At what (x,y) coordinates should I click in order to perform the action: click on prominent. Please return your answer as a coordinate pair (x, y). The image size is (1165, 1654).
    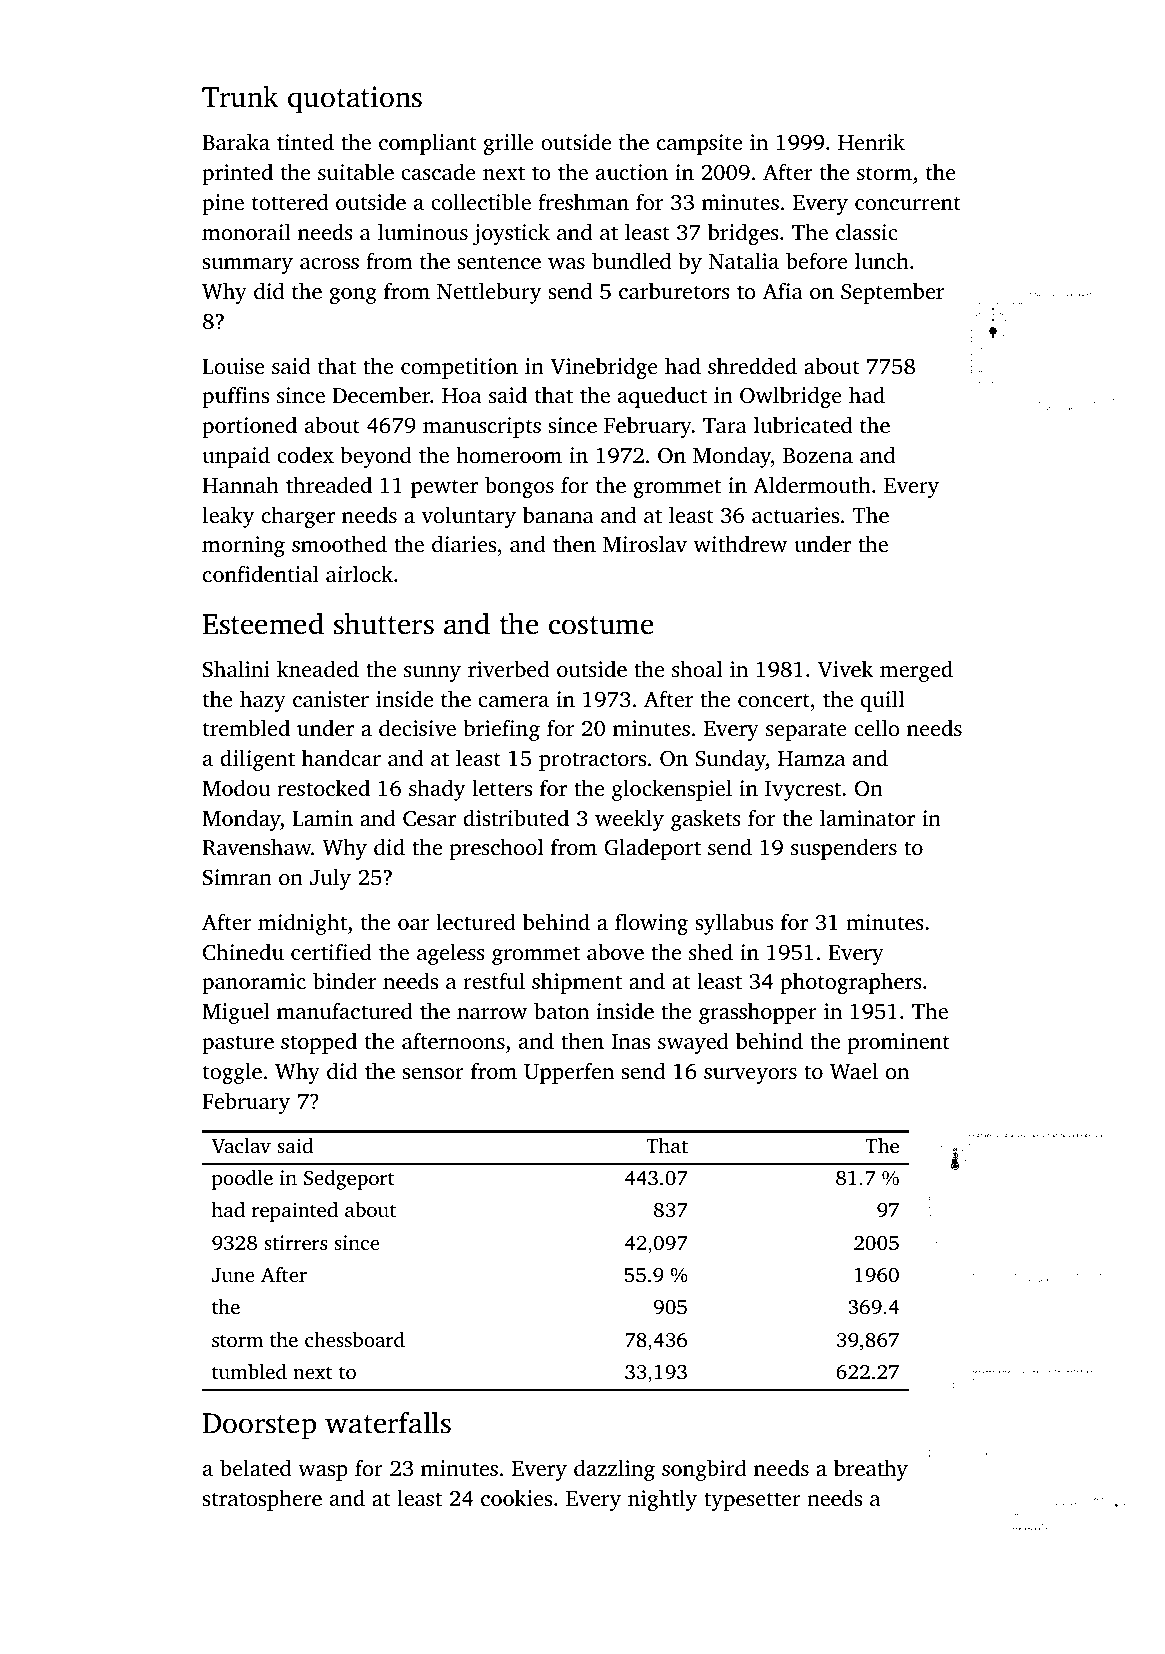
    Looking at the image, I should click on (899, 1043).
